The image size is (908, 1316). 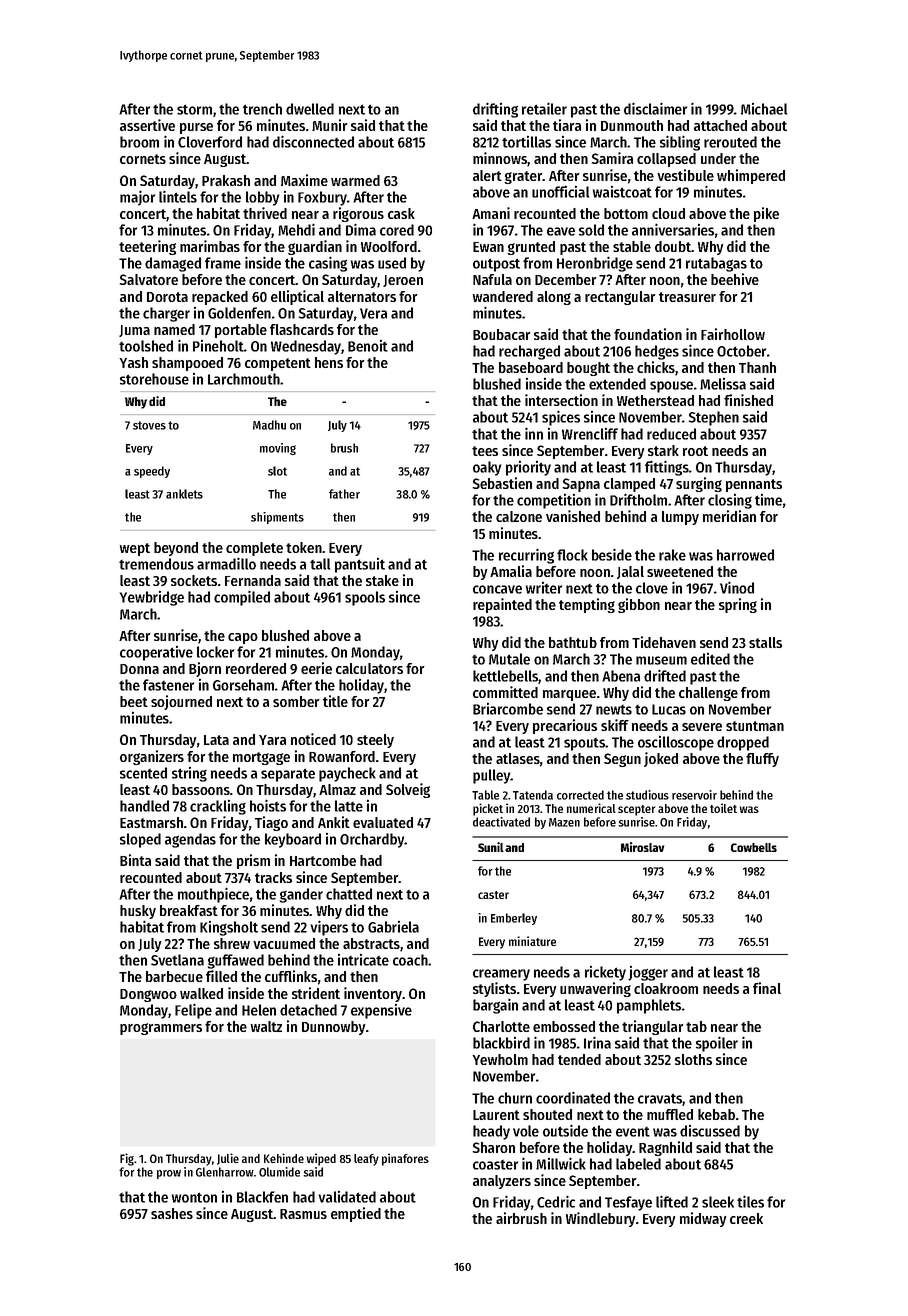 I want to click on sibling, so click(x=680, y=143).
